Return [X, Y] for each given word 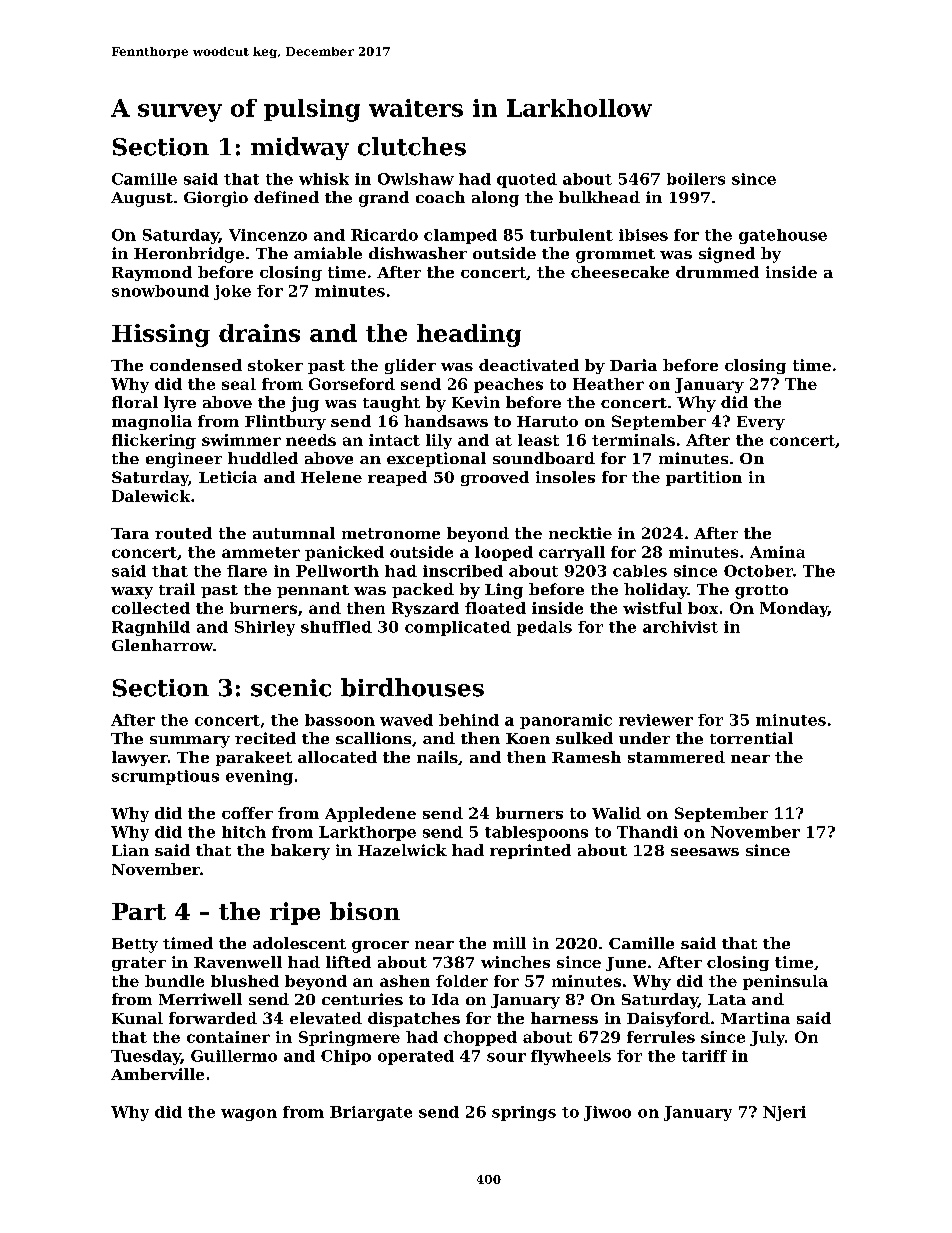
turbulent [571, 235]
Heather [608, 384]
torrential [751, 738]
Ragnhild [151, 628]
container [228, 1037]
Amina [777, 552]
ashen [405, 981]
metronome [391, 533]
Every [761, 423]
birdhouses [412, 687]
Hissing [161, 335]
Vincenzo [268, 235]
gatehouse [783, 236]
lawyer [140, 758]
